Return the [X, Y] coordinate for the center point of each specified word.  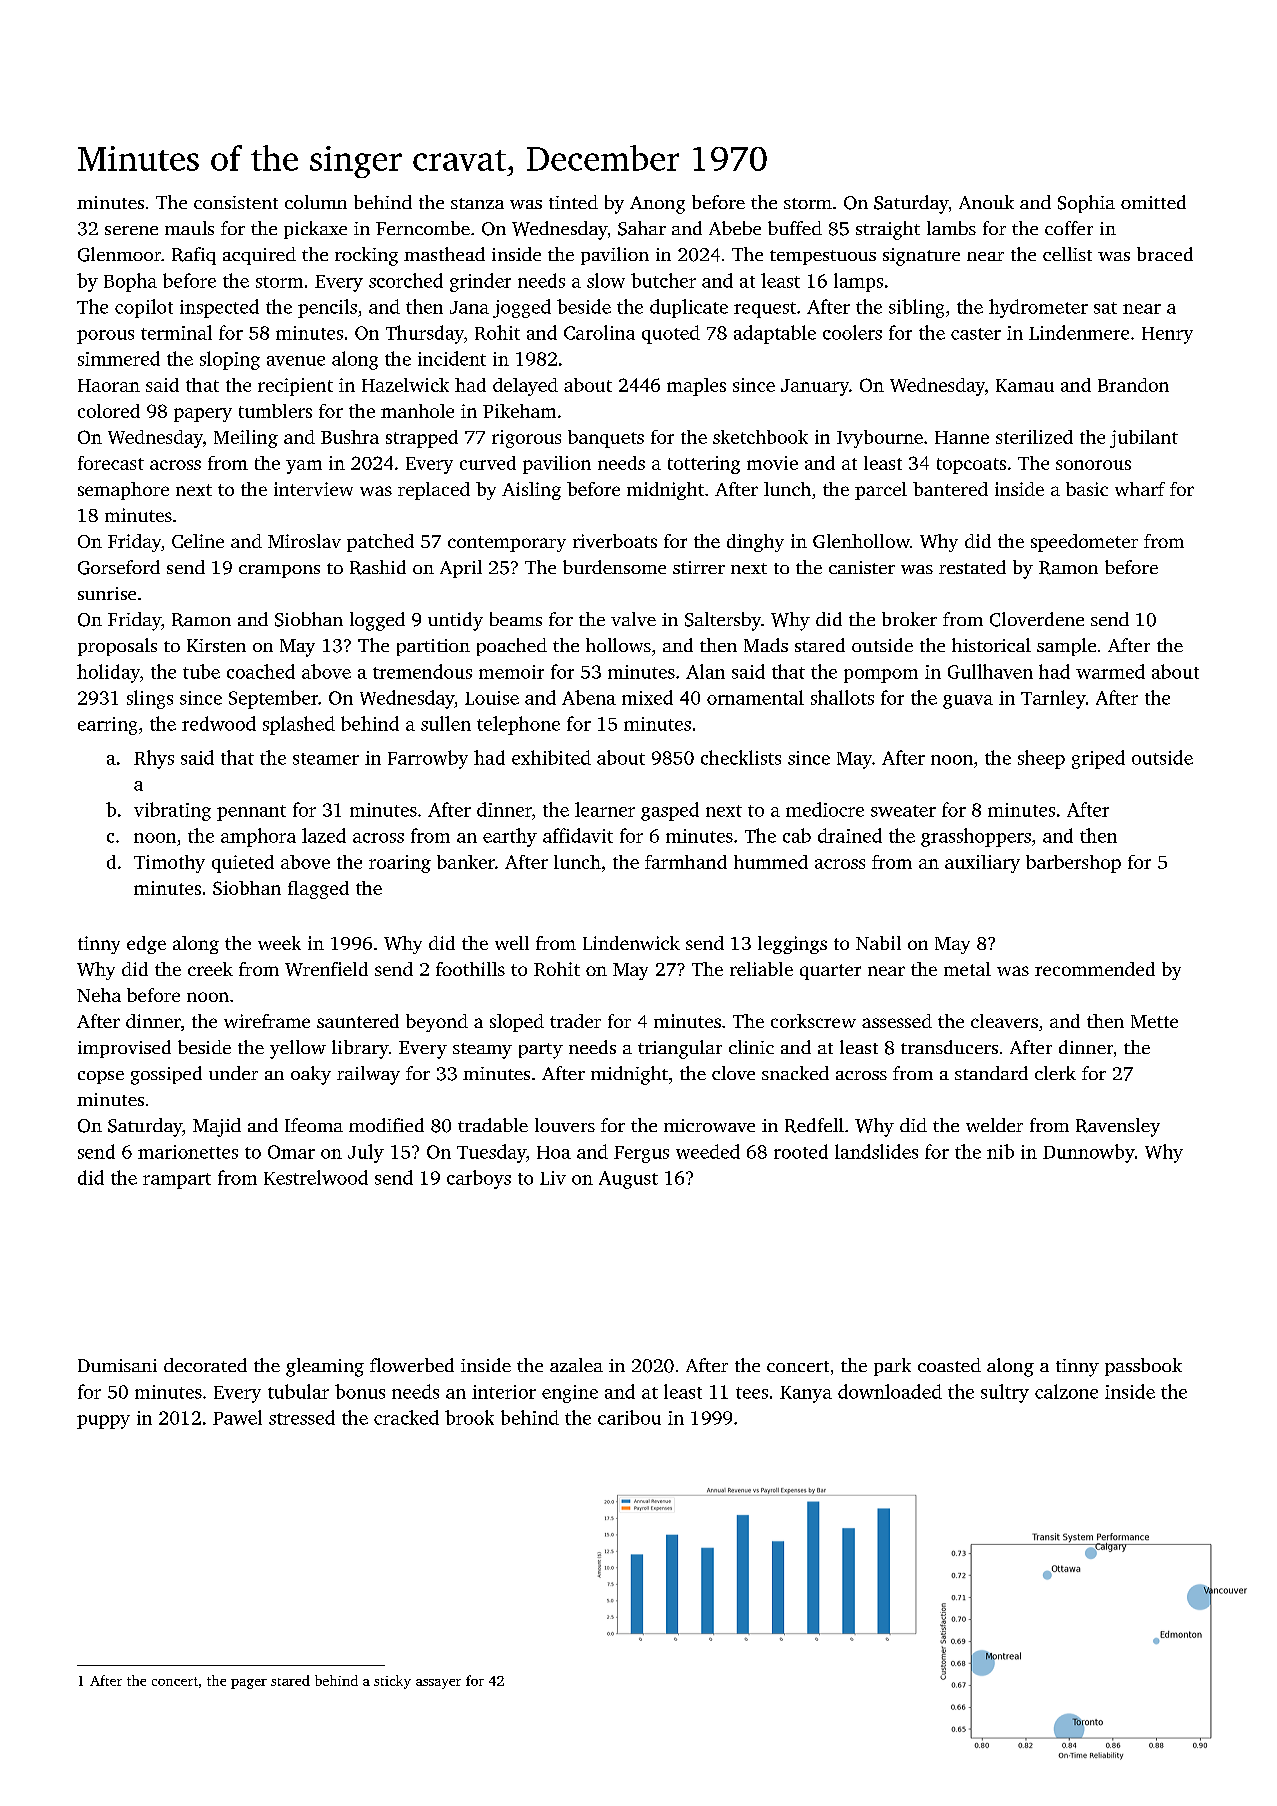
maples [696, 387]
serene [131, 230]
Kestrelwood [316, 1177]
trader [575, 1021]
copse [101, 1077]
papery [203, 415]
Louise [492, 698]
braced [1165, 254]
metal [967, 969]
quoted [671, 334]
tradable [493, 1125]
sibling [916, 308]
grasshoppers [976, 837]
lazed [324, 835]
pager [249, 1684]
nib [1000, 1151]
